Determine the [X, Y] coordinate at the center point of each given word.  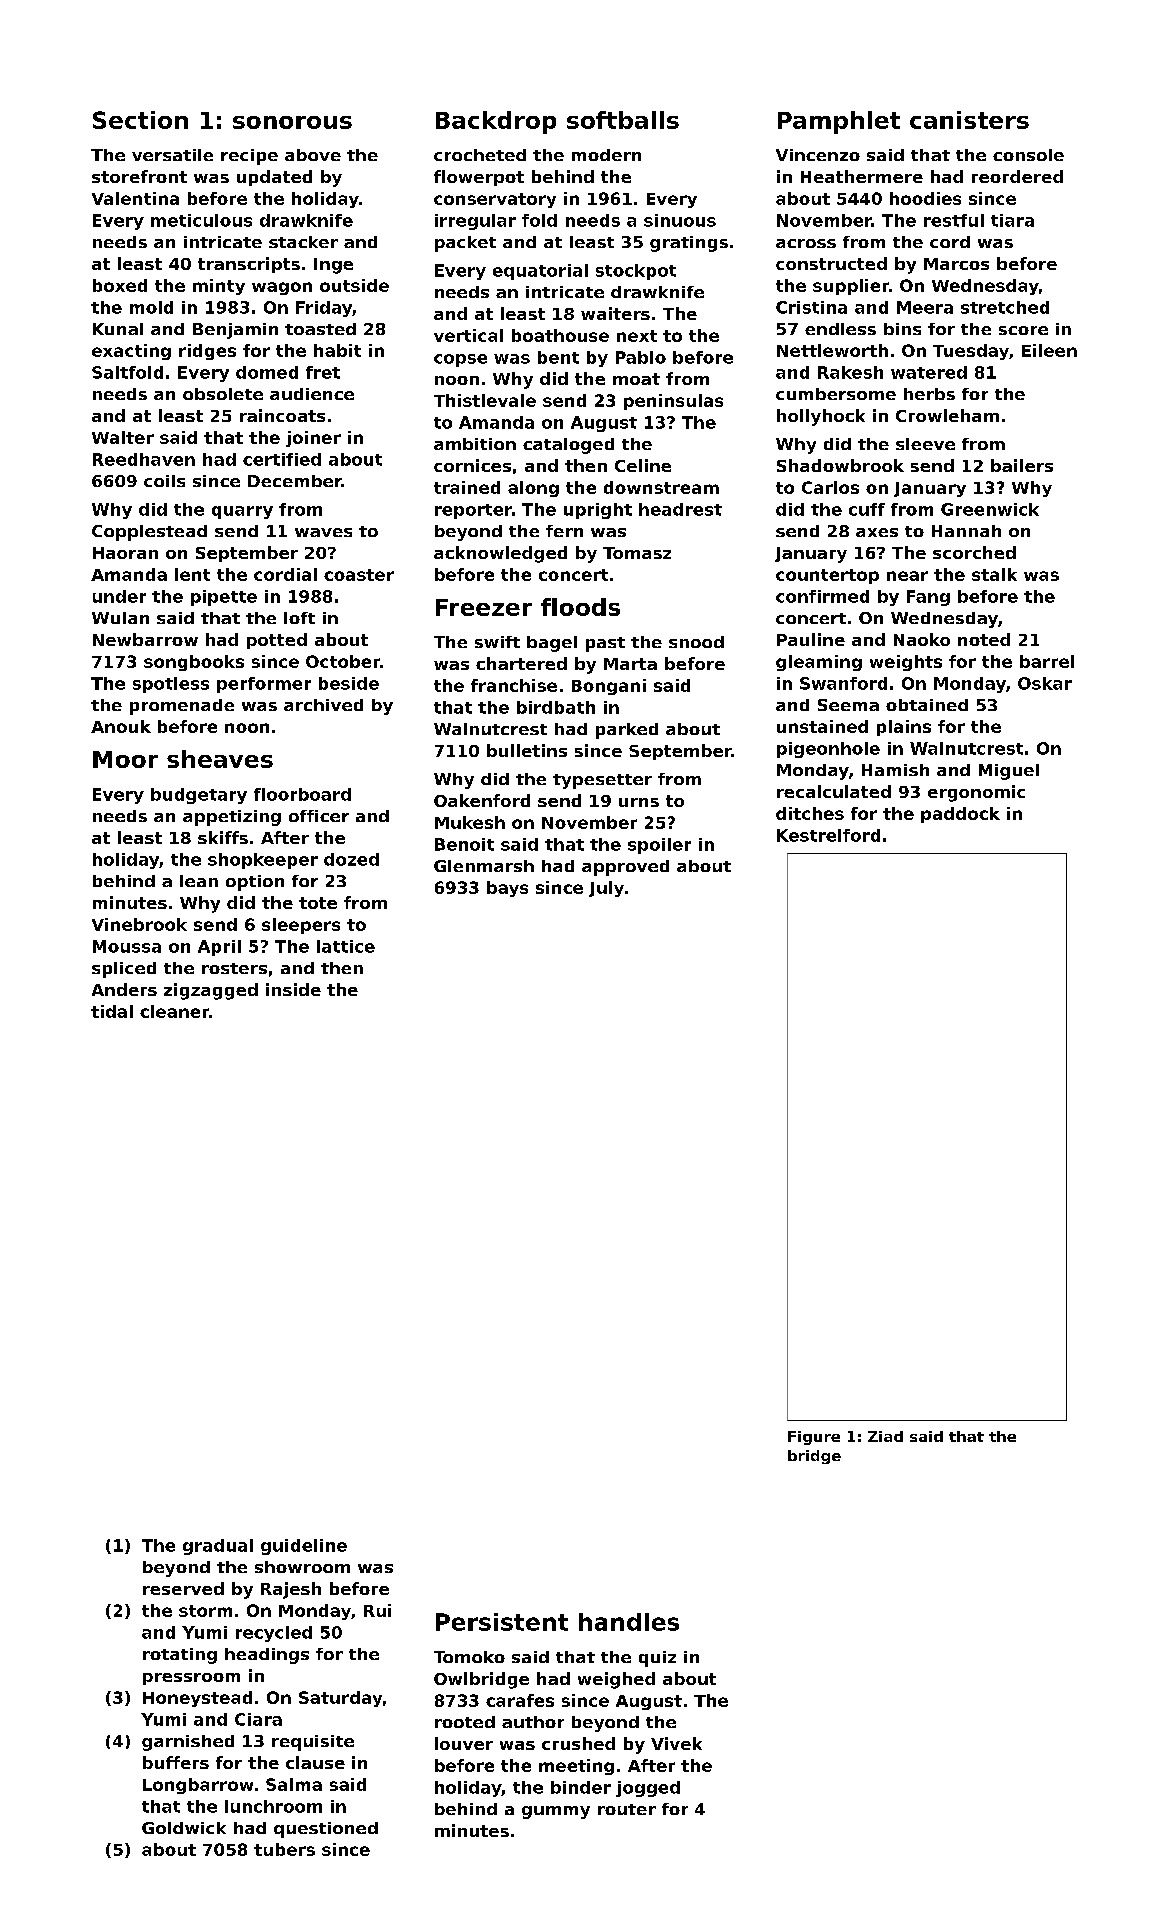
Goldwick [184, 1828]
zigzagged [211, 991]
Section [140, 120]
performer [264, 685]
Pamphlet [839, 122]
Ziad [885, 1436]
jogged [648, 1789]
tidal [112, 1011]
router [627, 1809]
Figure [814, 1438]
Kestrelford [828, 835]
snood [696, 642]
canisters [969, 120]
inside [293, 989]
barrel [1047, 661]
